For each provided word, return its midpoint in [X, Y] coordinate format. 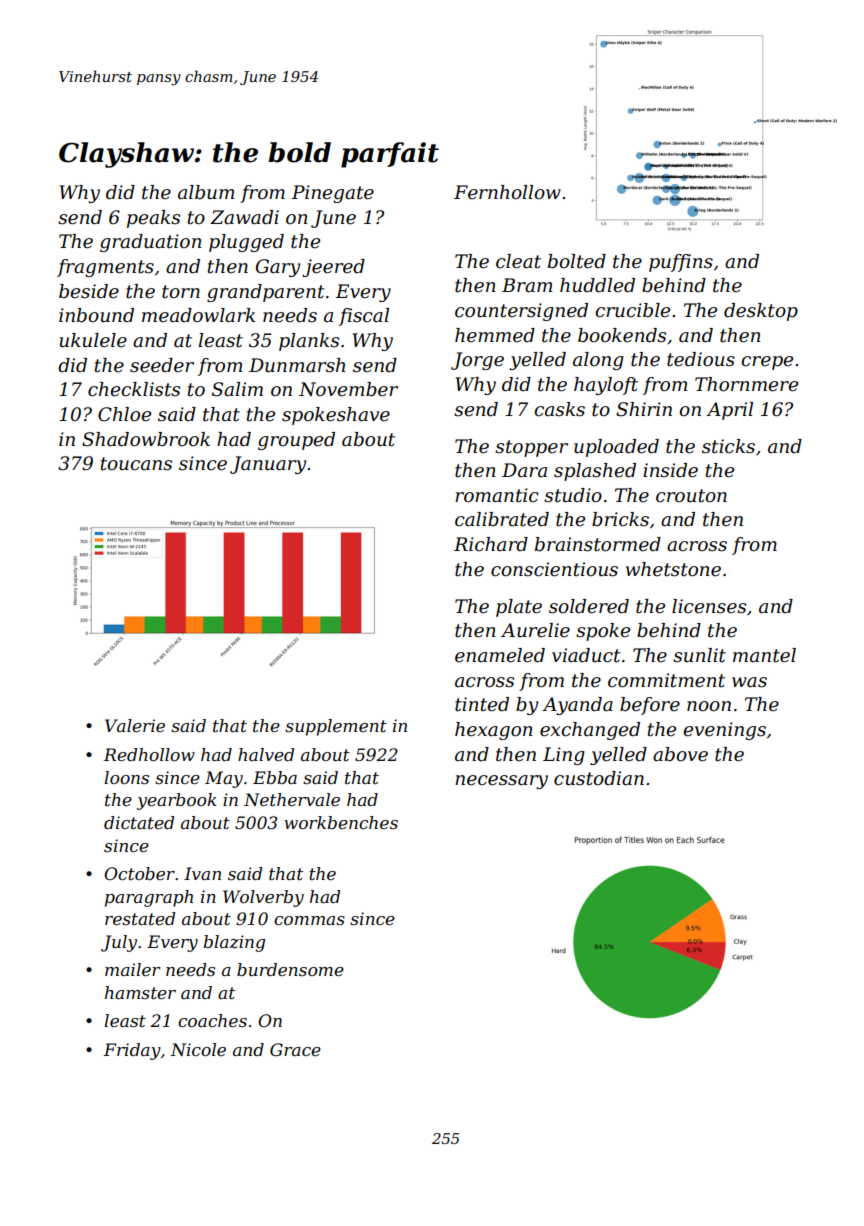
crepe [767, 363]
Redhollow [149, 754]
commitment [666, 680]
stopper [531, 448]
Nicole [198, 1049]
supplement [336, 727]
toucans [136, 464]
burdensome [290, 969]
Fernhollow [507, 192]
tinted [482, 704]
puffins [681, 263]
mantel [764, 655]
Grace [295, 1049]
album [206, 192]
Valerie [135, 725]
